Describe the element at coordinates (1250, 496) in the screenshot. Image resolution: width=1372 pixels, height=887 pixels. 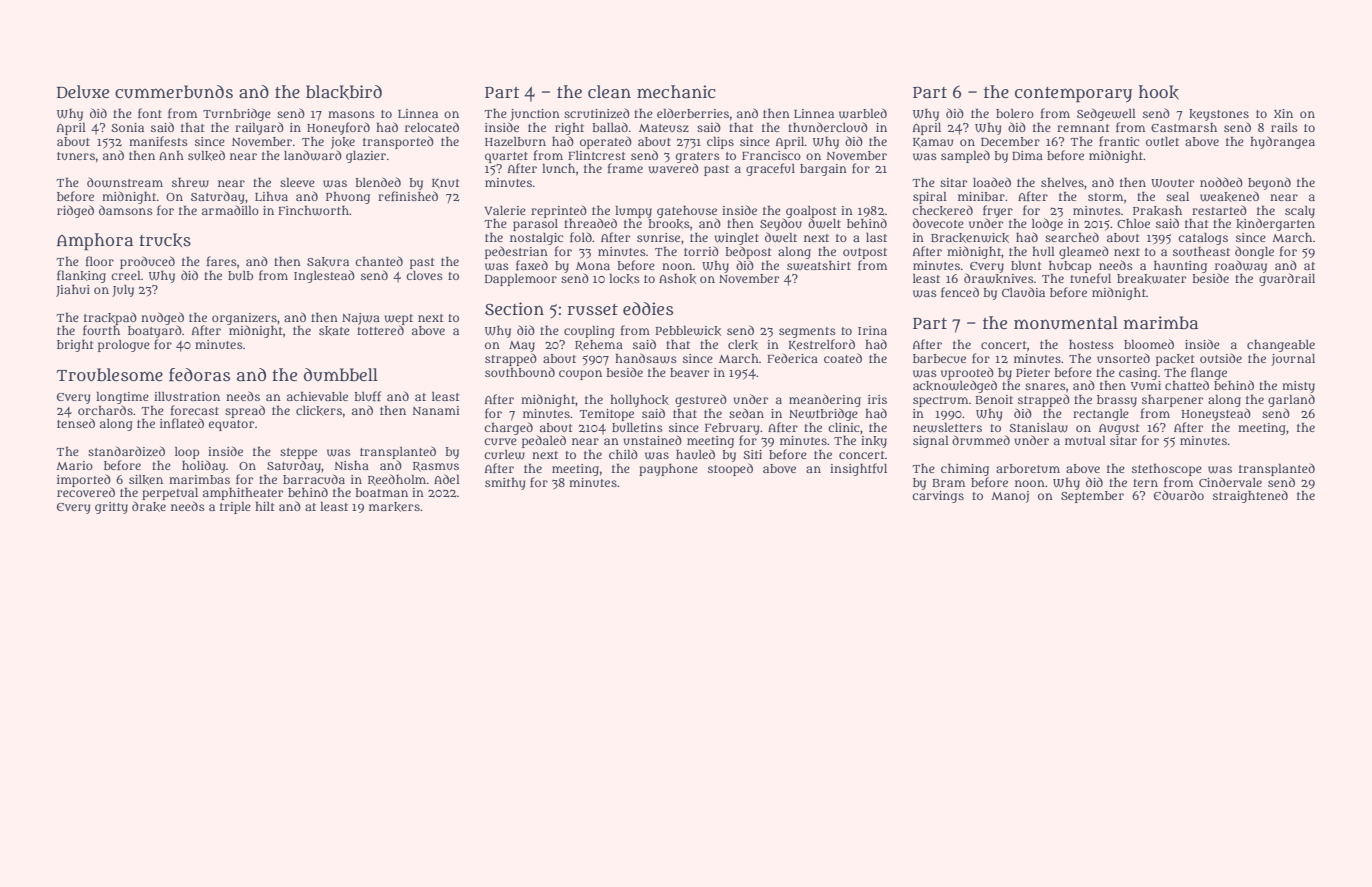
I see `straightened` at that location.
